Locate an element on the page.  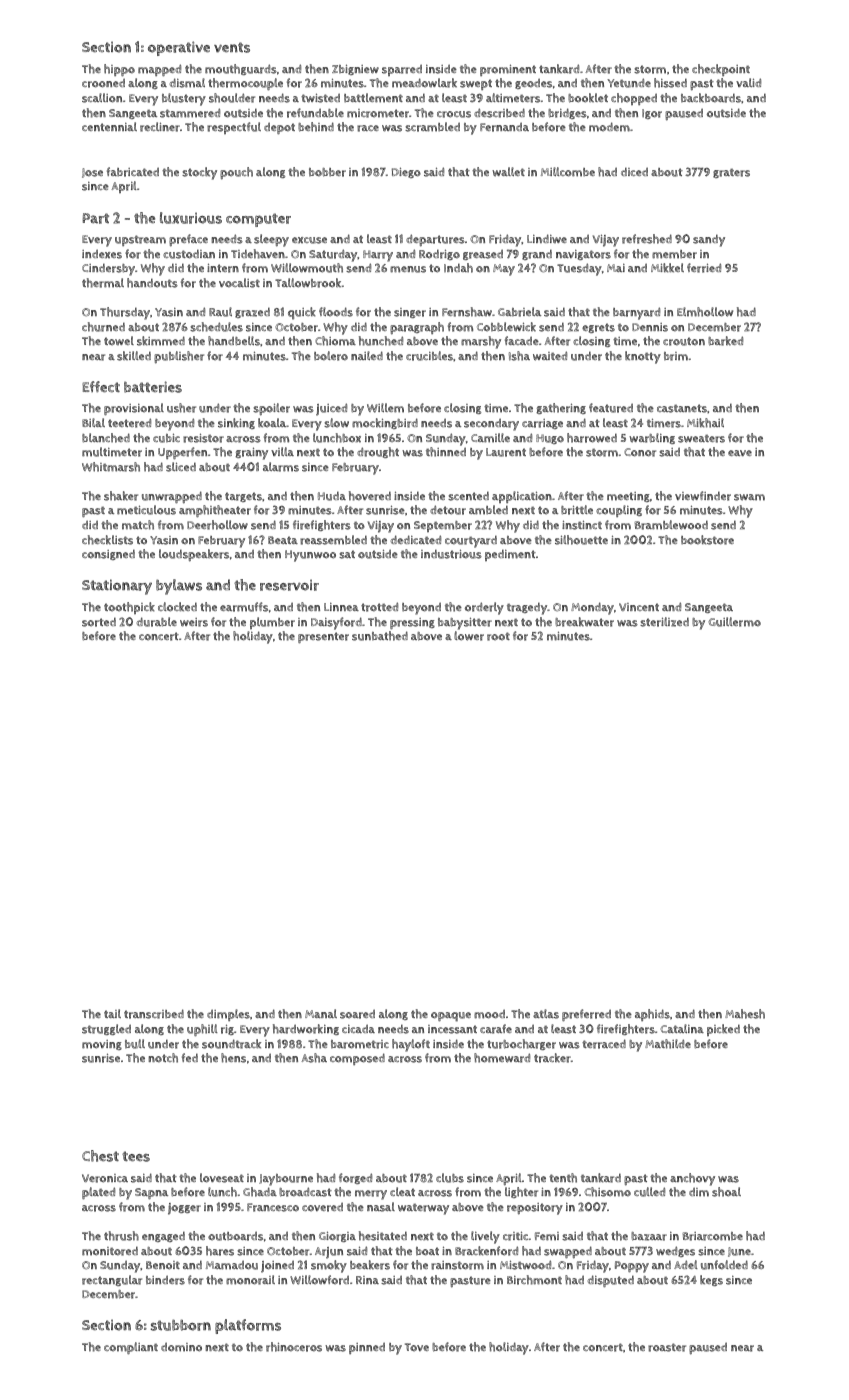
hayloft is located at coordinates (411, 1045).
